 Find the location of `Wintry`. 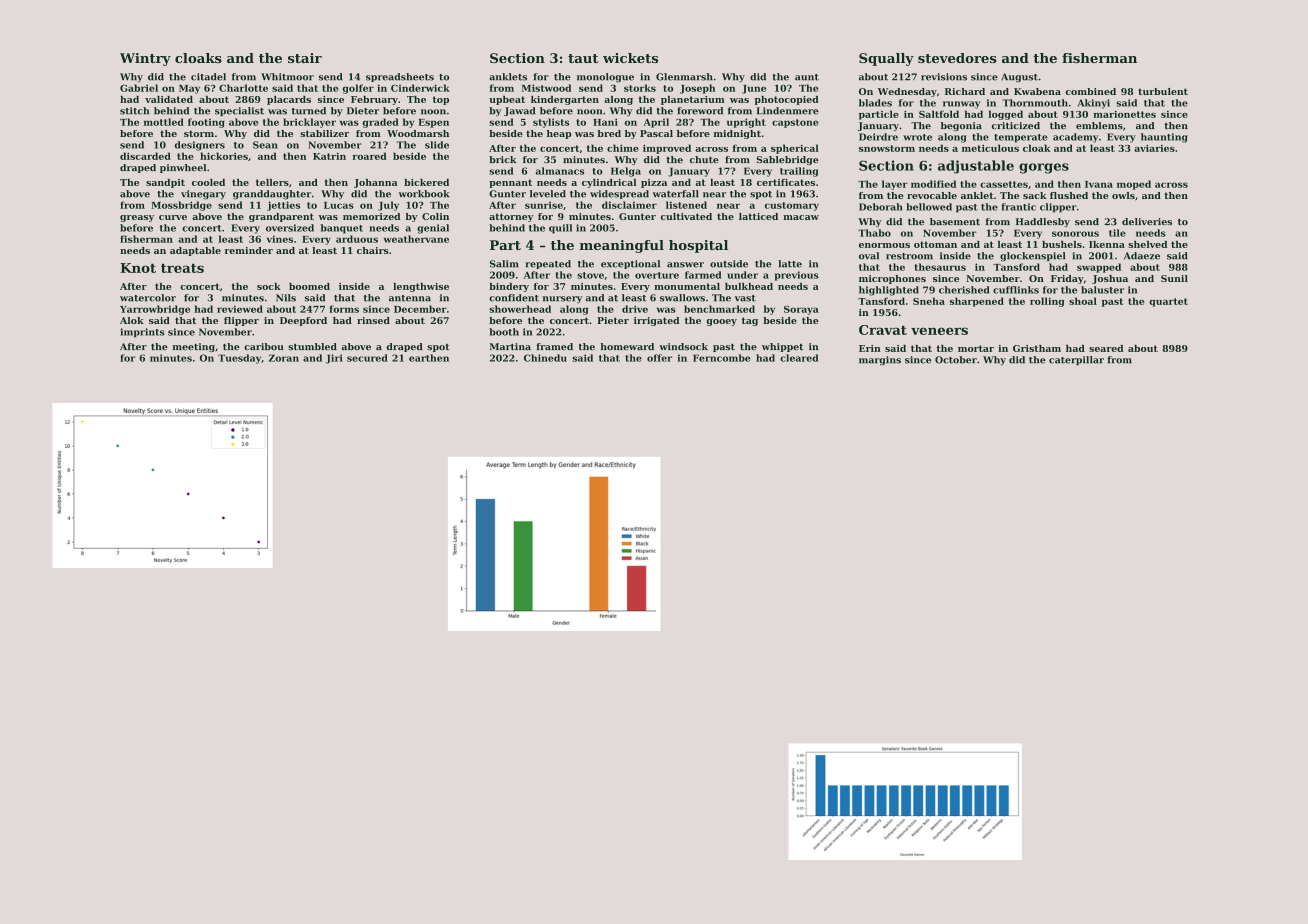

Wintry is located at coordinates (145, 59).
